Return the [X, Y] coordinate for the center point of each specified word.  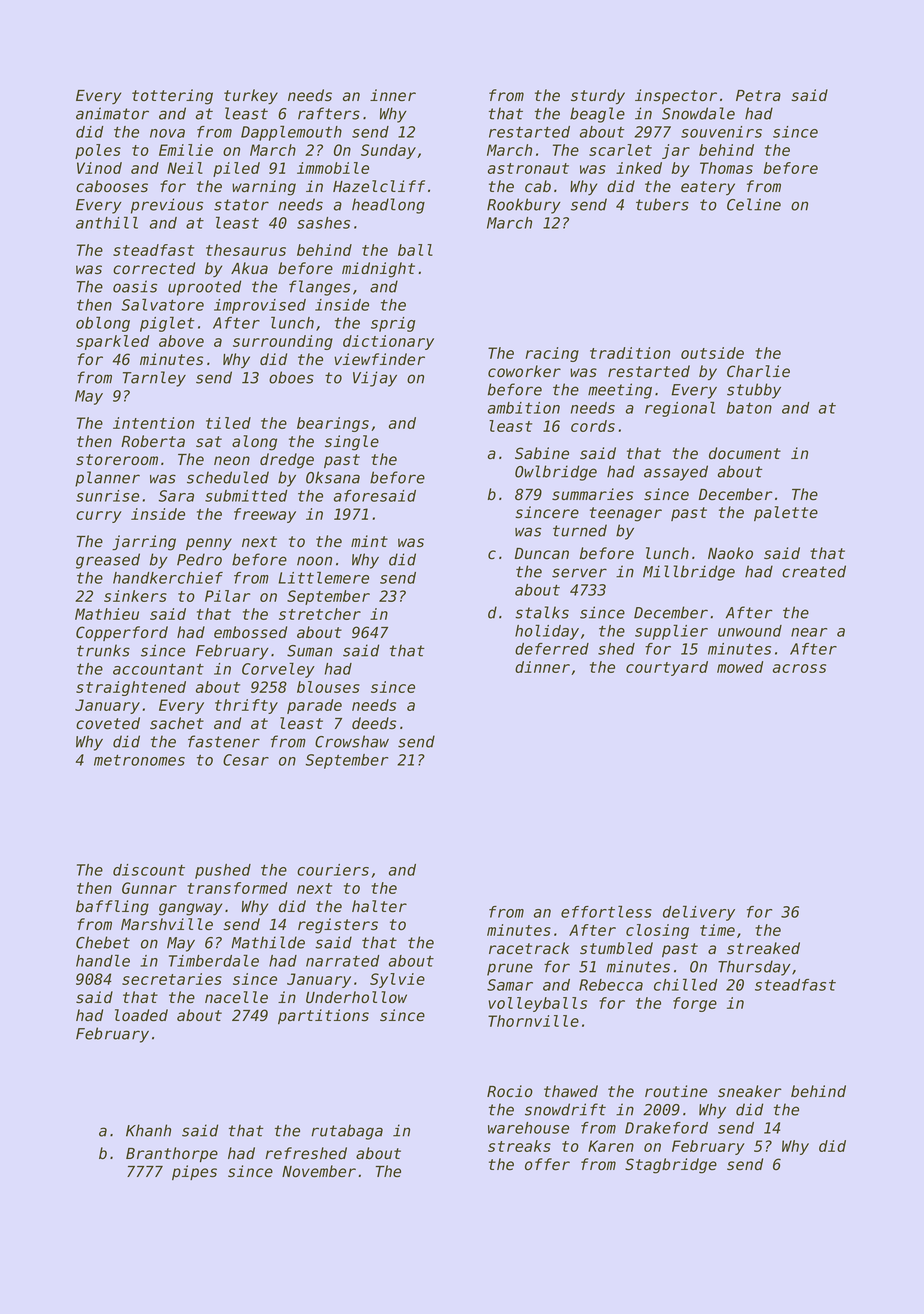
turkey [251, 97]
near [809, 632]
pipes [194, 1172]
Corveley [278, 670]
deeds [374, 723]
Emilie [186, 150]
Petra [758, 96]
